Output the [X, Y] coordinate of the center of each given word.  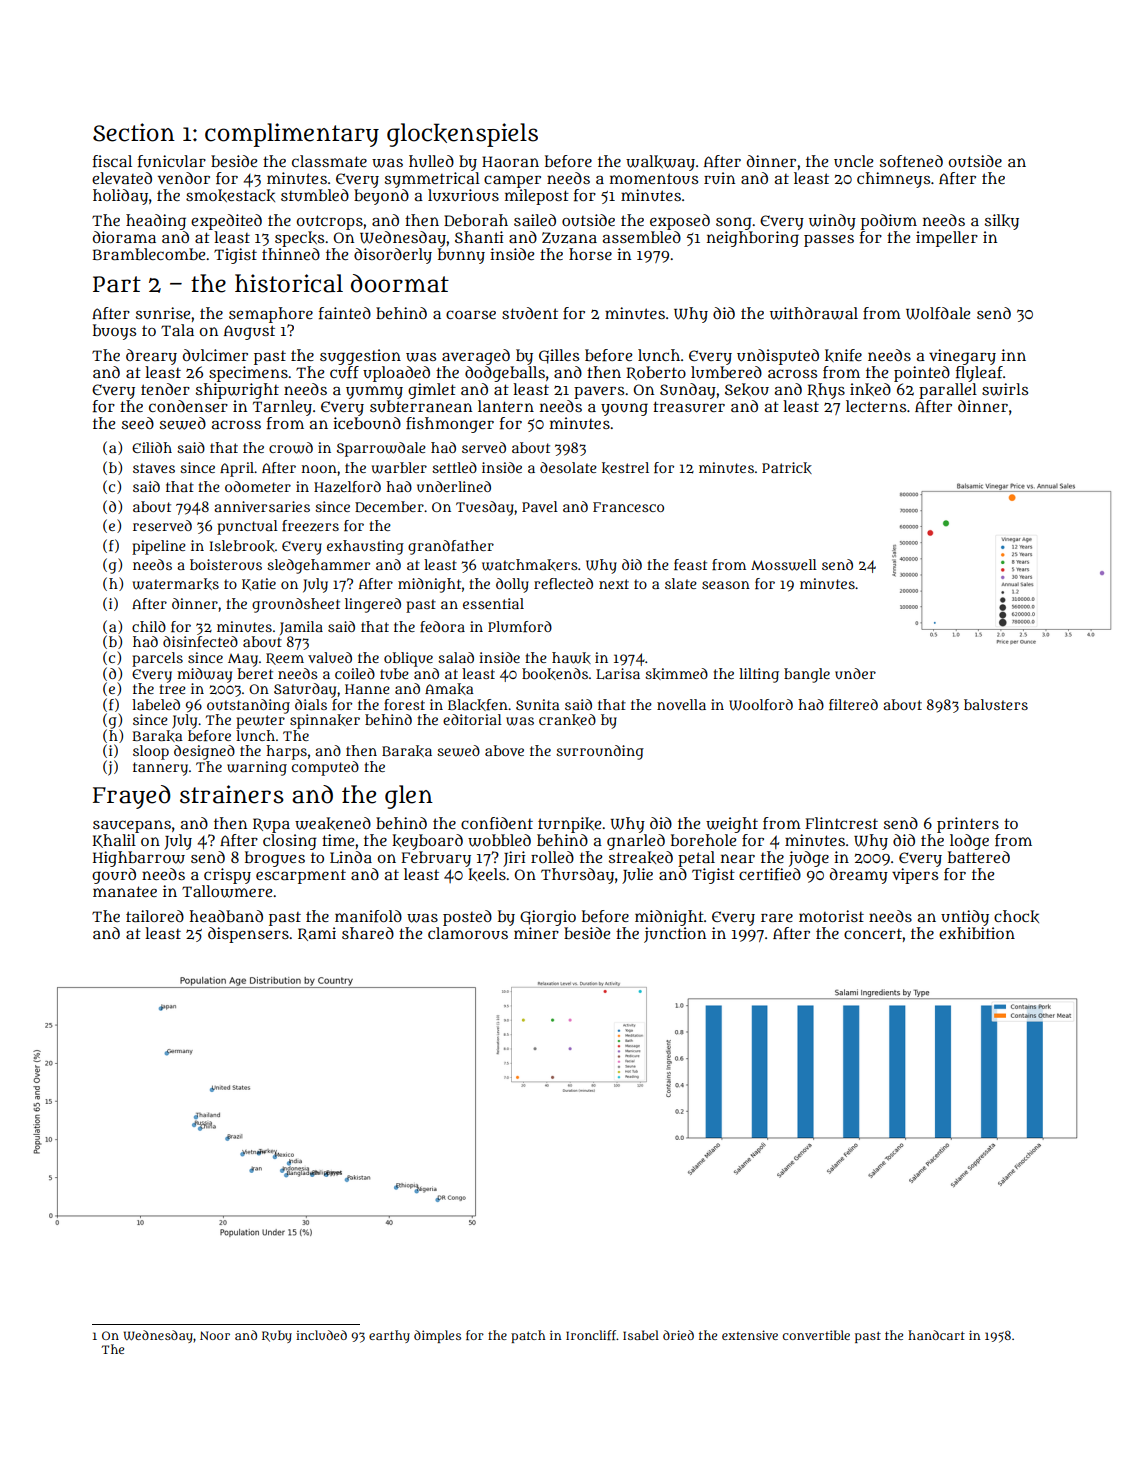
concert [873, 934]
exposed [680, 222]
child [149, 626]
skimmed [676, 674]
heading [156, 222]
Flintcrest [841, 823]
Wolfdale [938, 313]
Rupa [271, 825]
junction [675, 935]
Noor [215, 1335]
